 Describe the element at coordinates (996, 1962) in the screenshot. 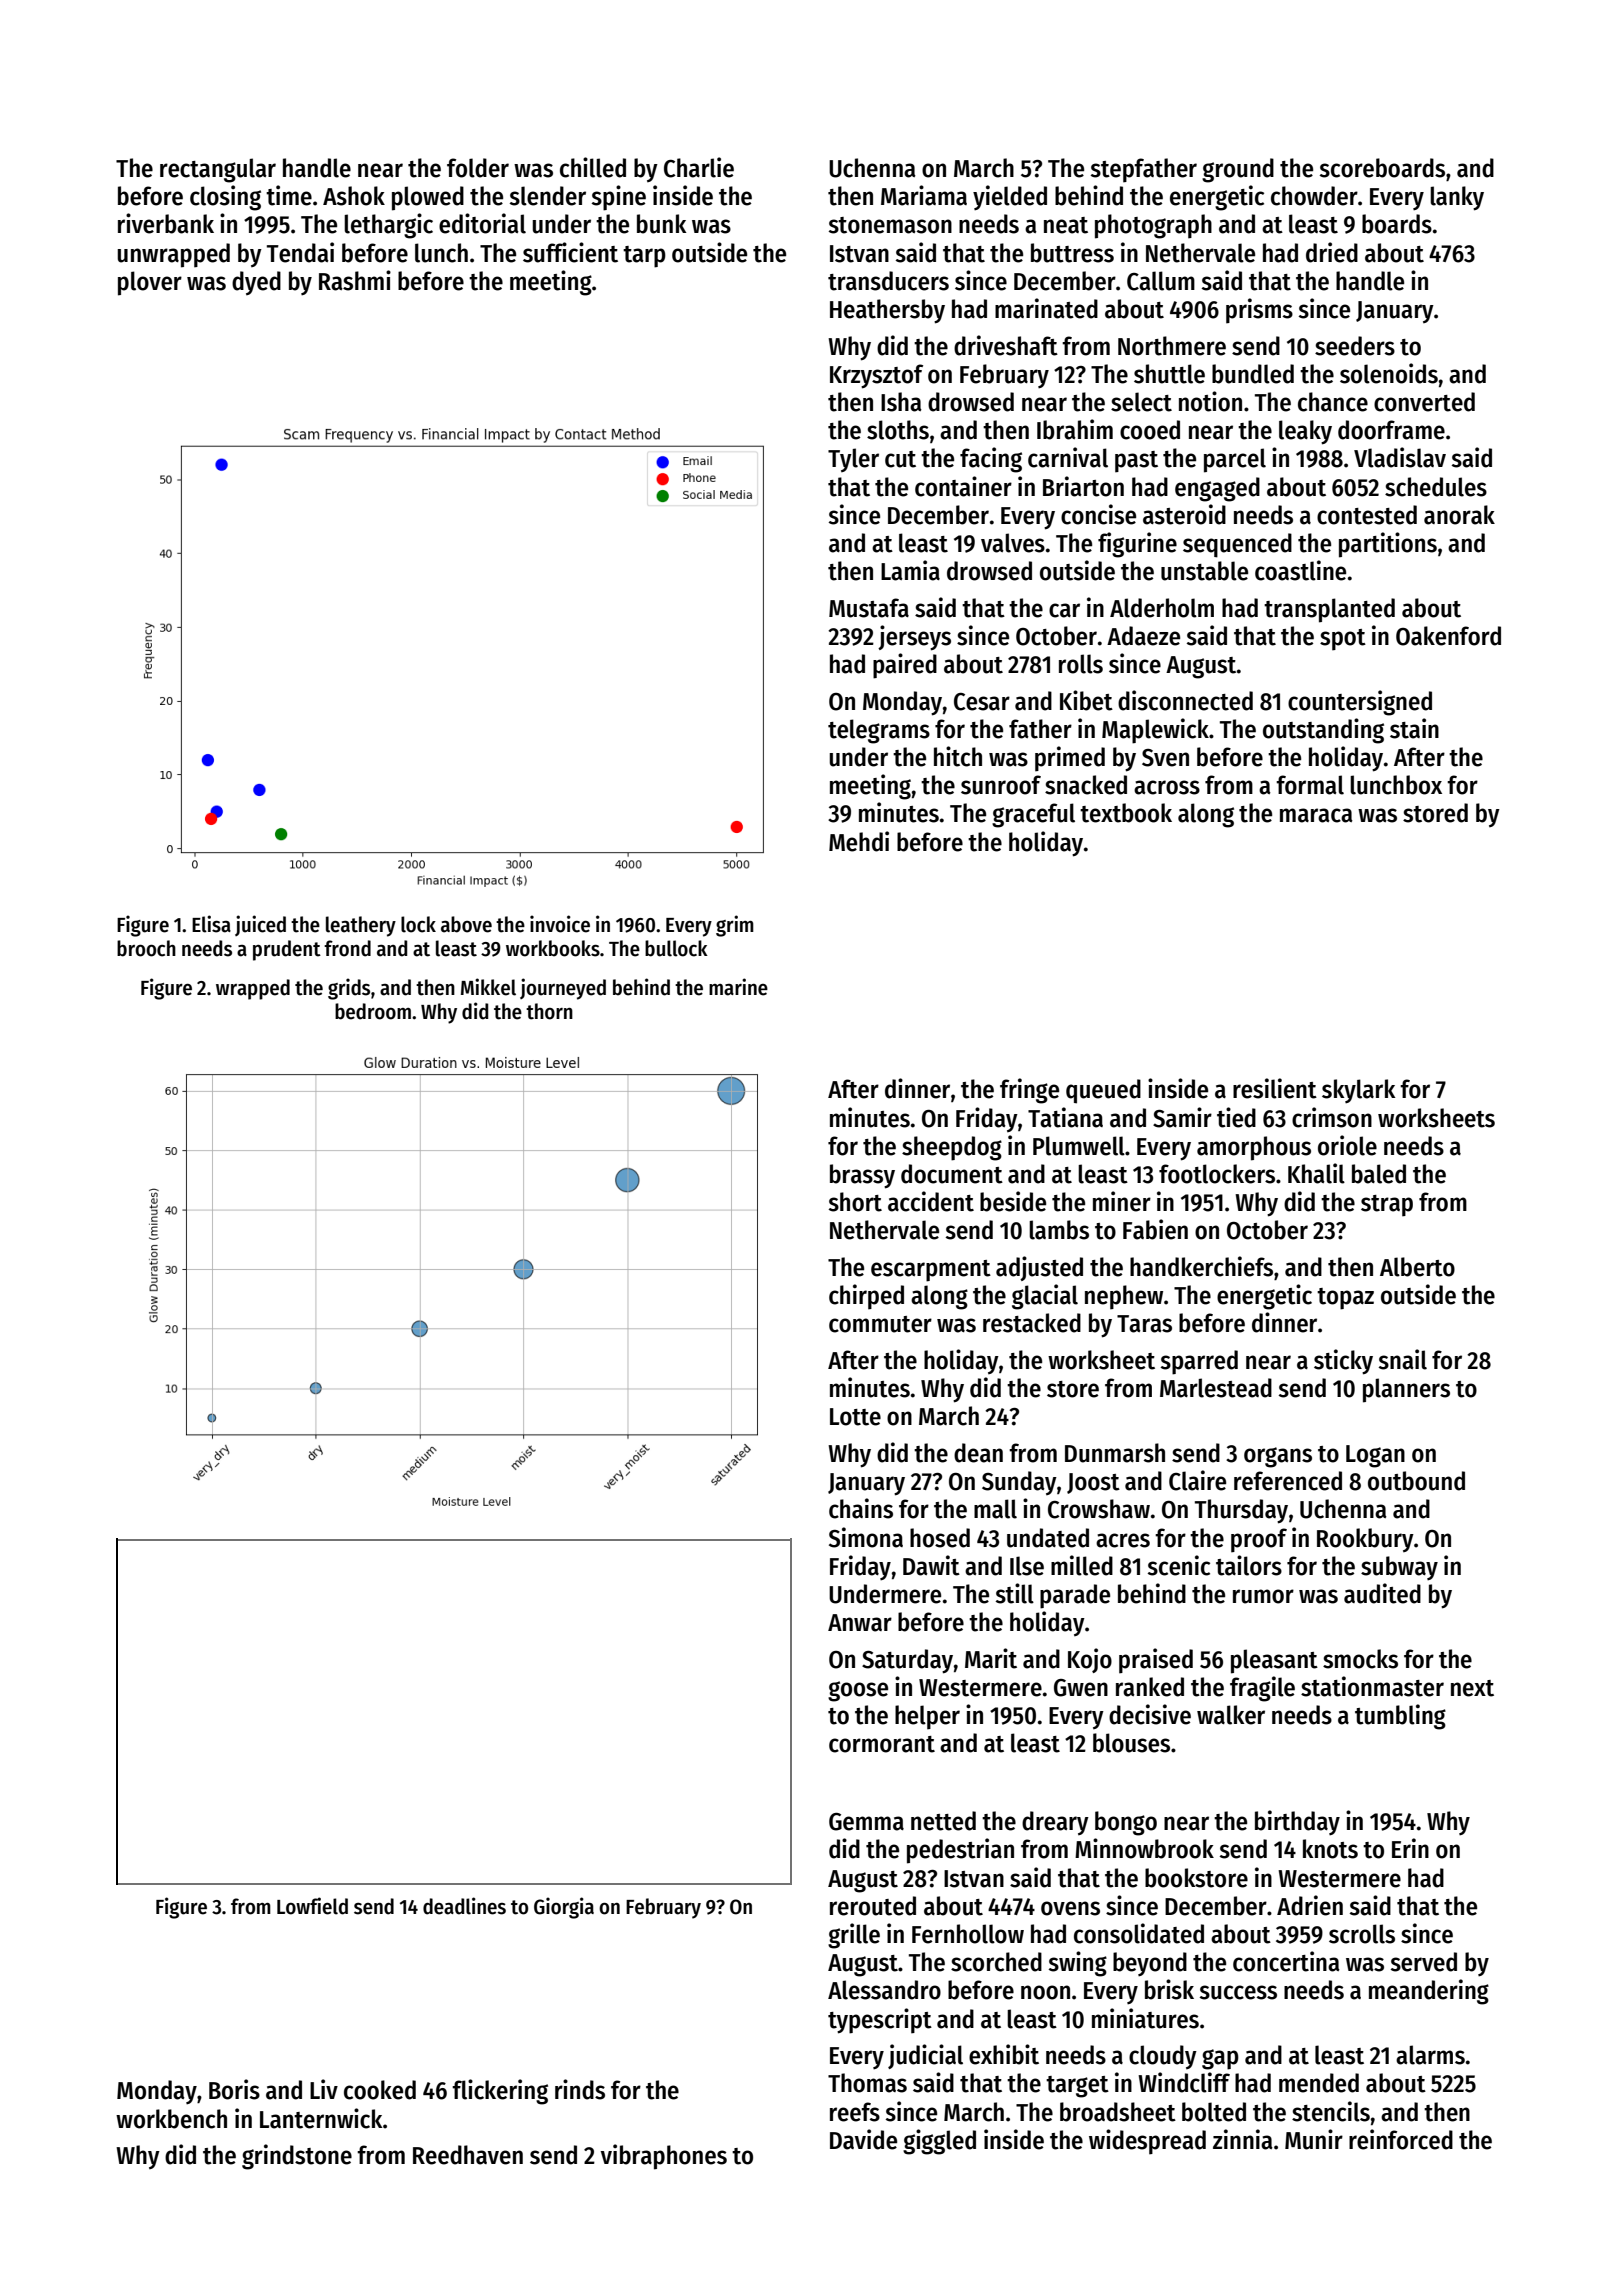

I see `scorched` at that location.
